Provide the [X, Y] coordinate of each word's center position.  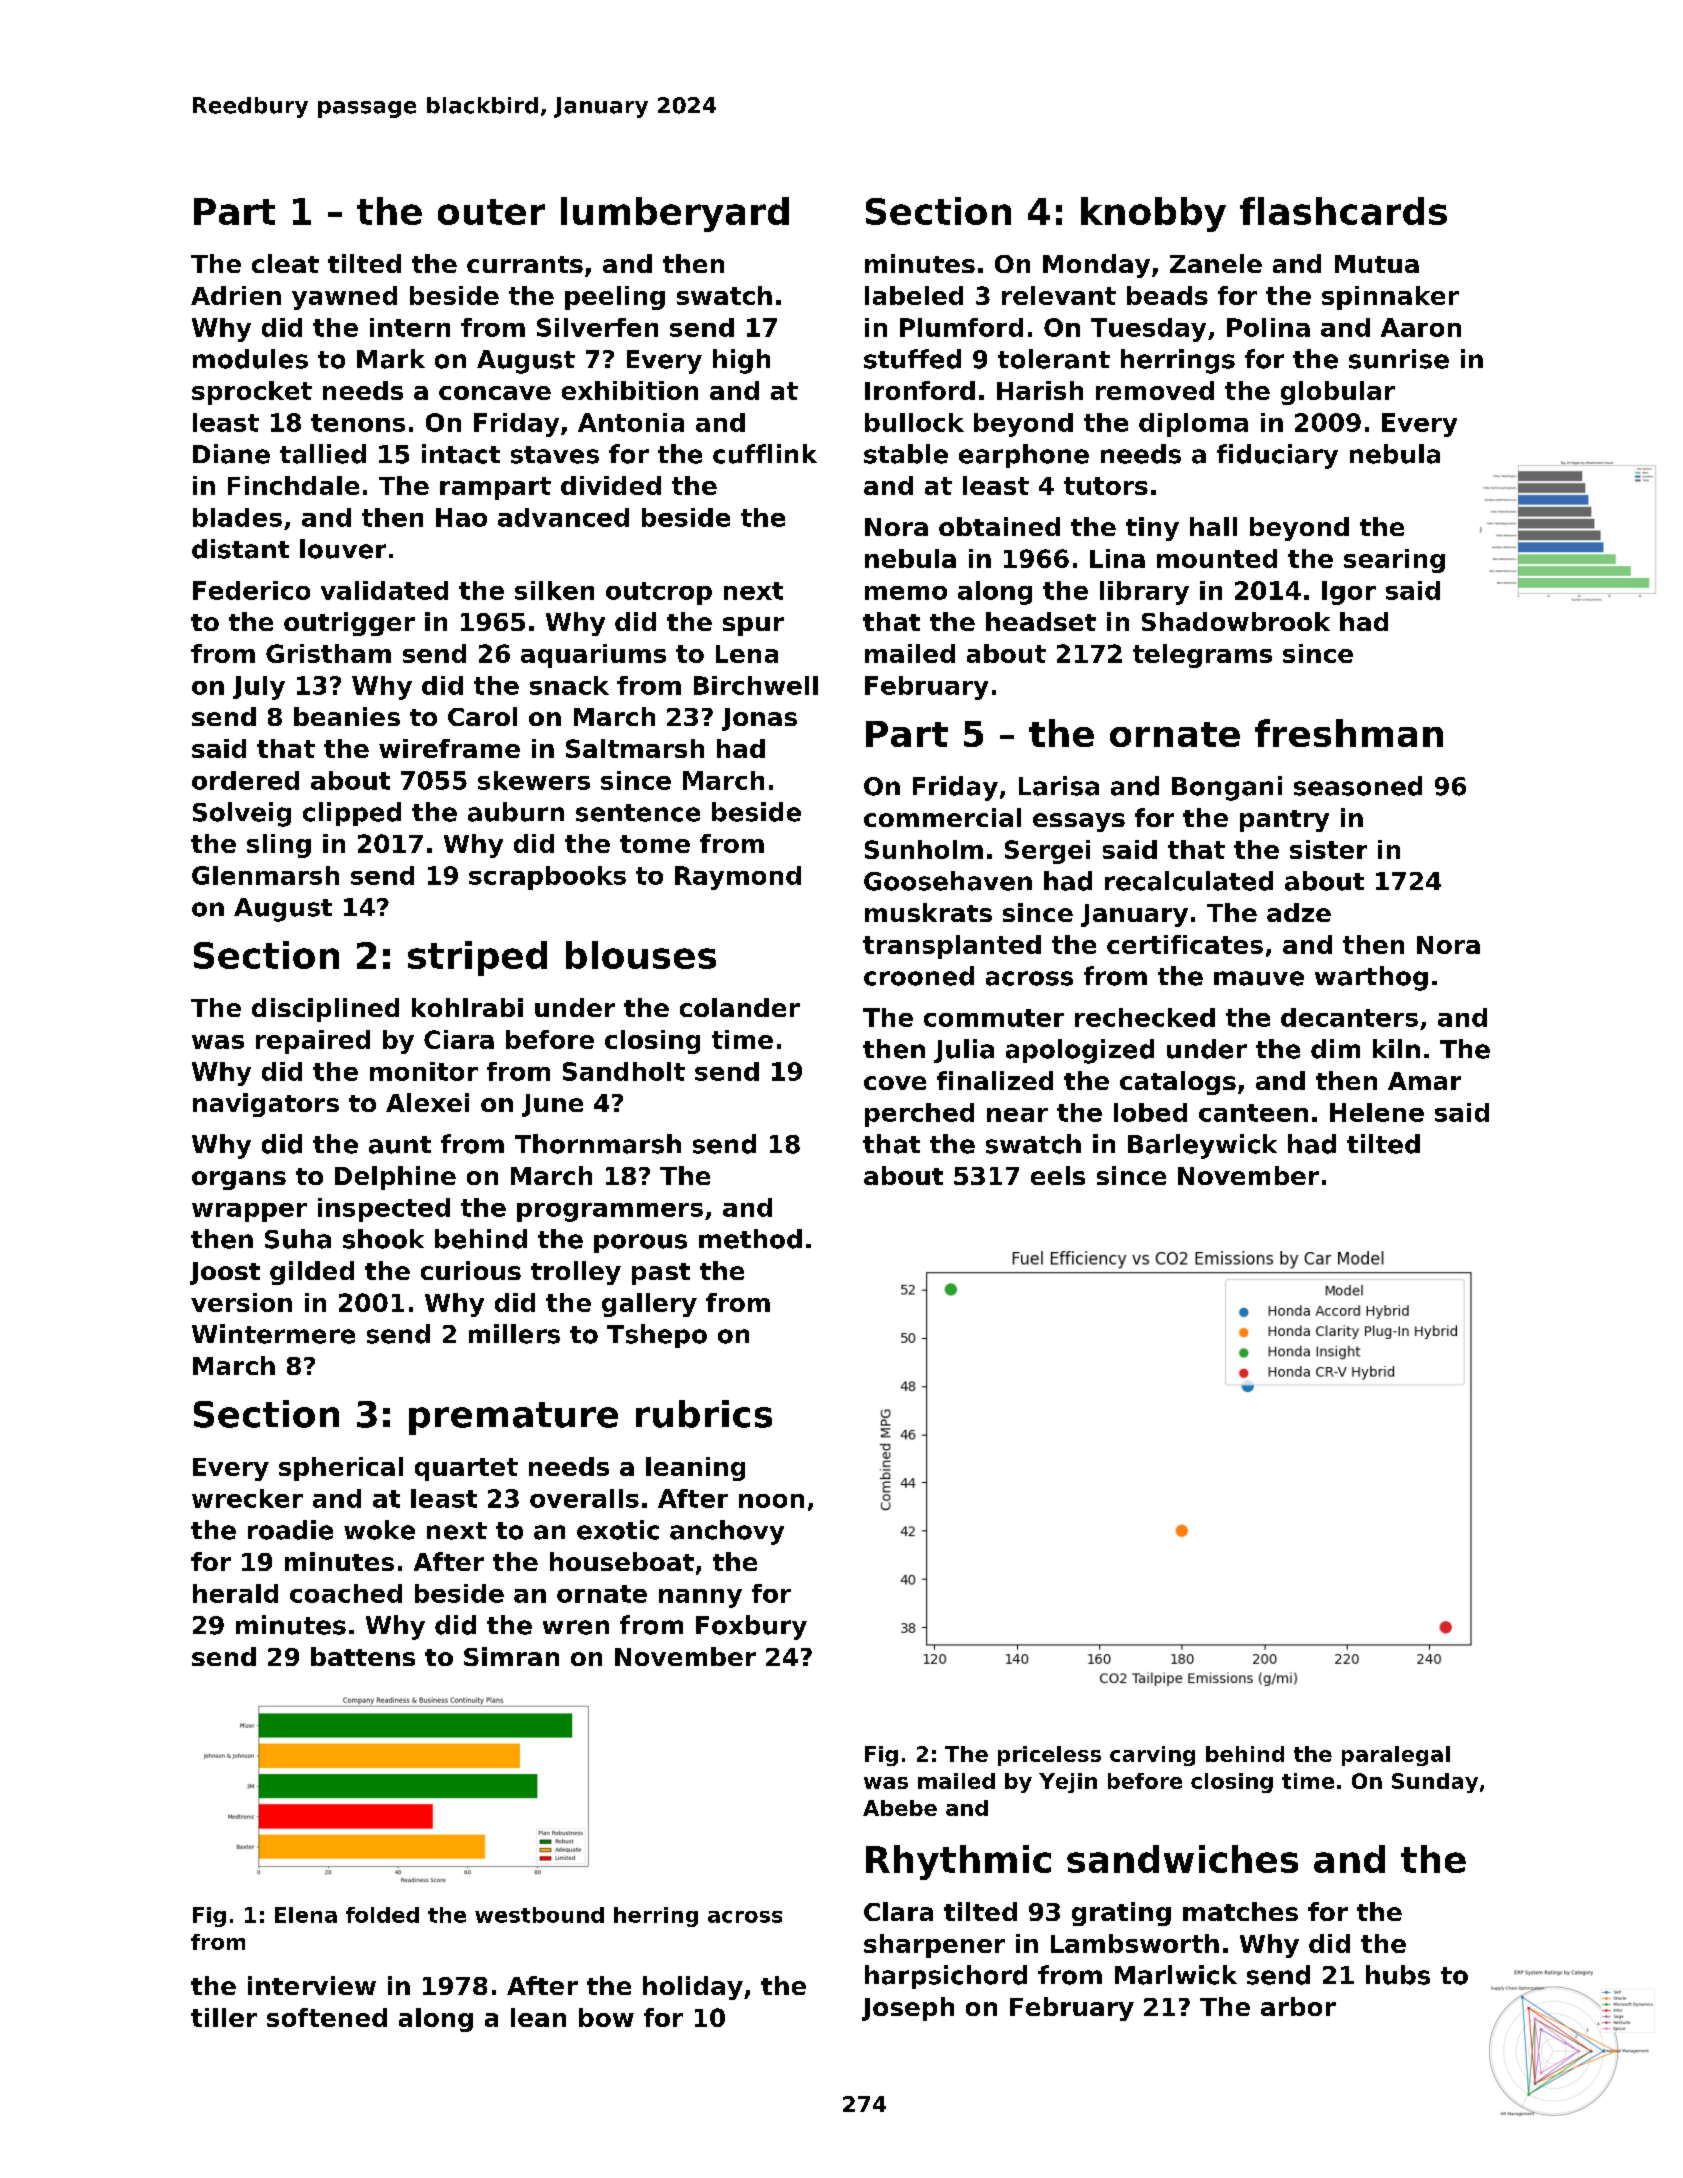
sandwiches [1182, 1859]
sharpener [934, 1946]
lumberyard [675, 214]
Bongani [1227, 788]
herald [235, 1593]
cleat [285, 263]
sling [279, 846]
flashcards [1343, 211]
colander [740, 1007]
